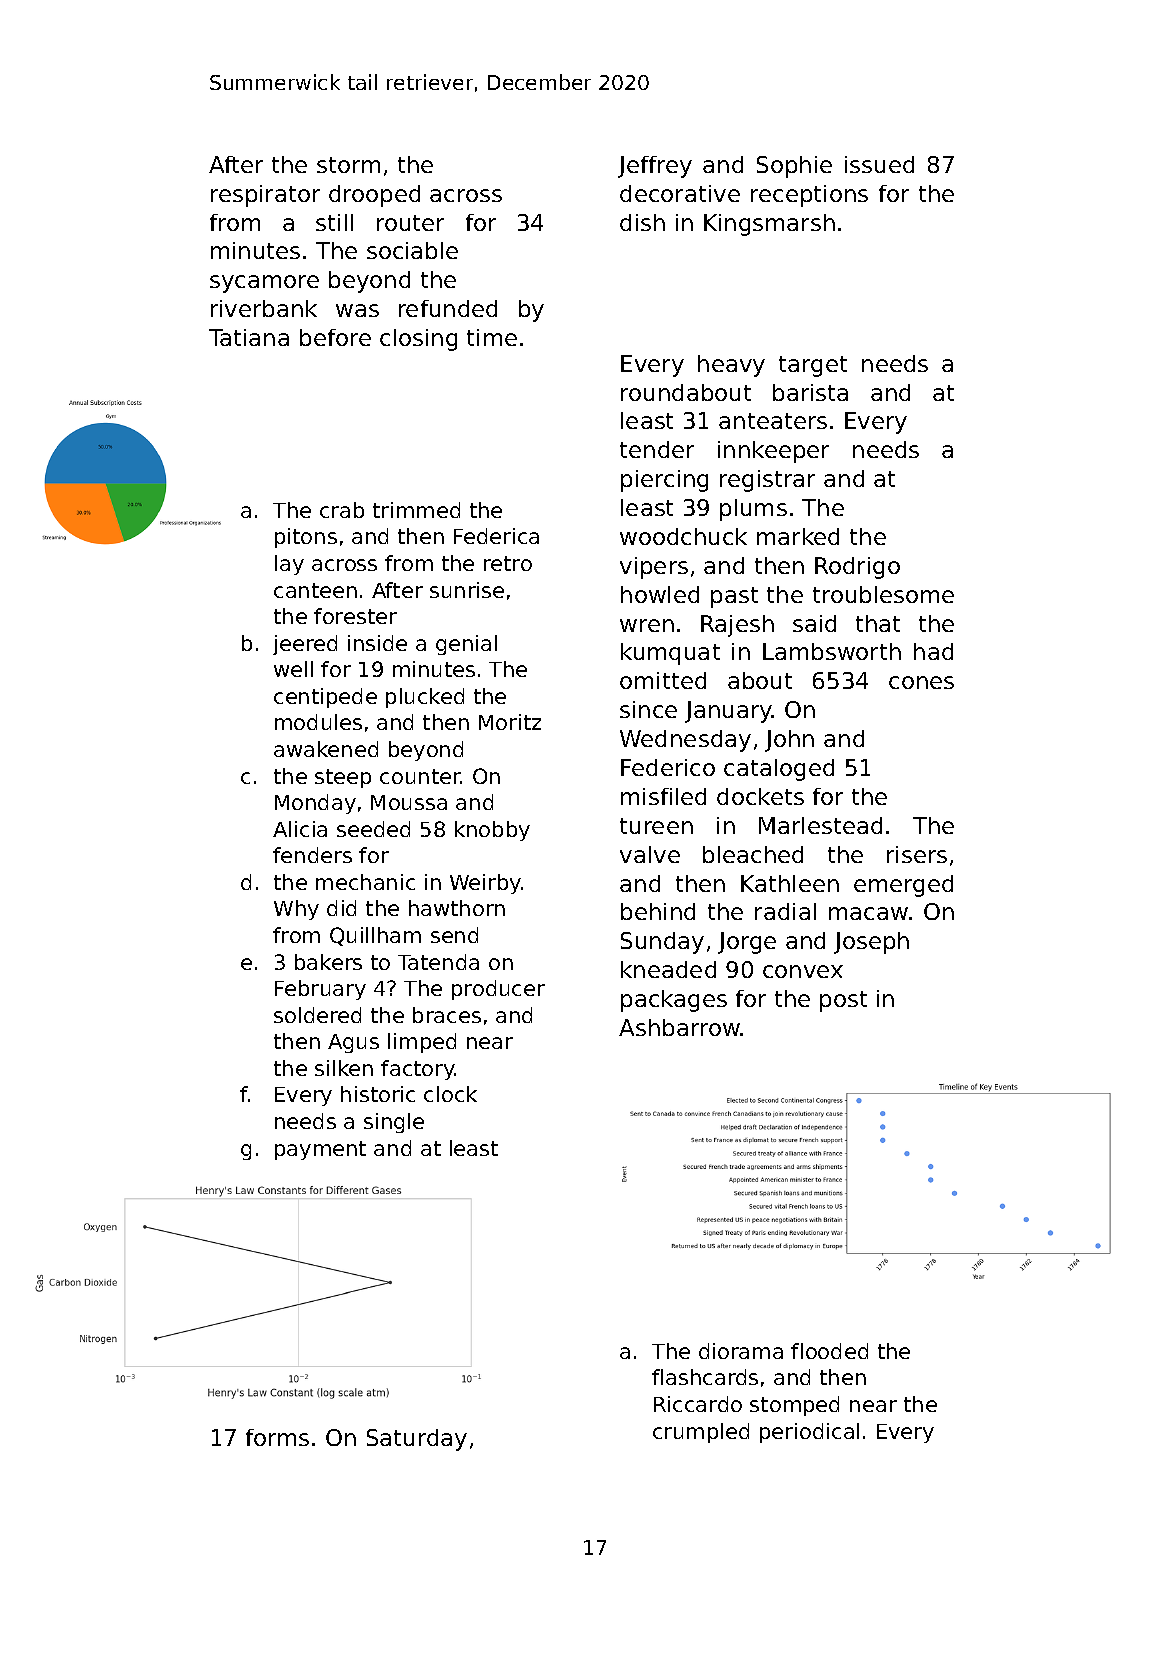 This screenshot has width=1165, height=1654. Describe the element at coordinates (650, 854) in the screenshot. I see `valve` at that location.
